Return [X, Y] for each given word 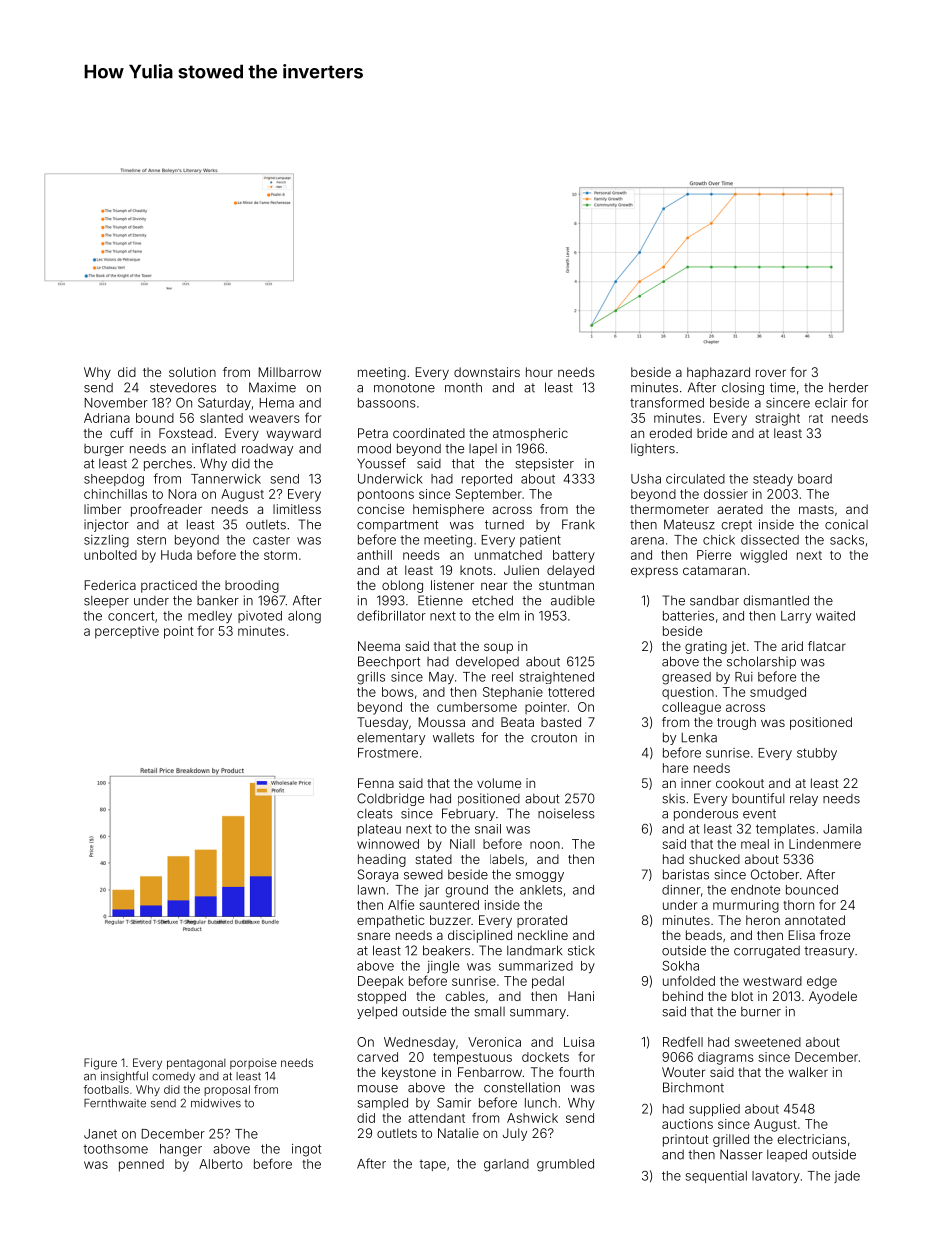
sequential [716, 1177]
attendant [436, 1118]
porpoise [253, 1063]
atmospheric [530, 434]
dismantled [776, 600]
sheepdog [114, 480]
